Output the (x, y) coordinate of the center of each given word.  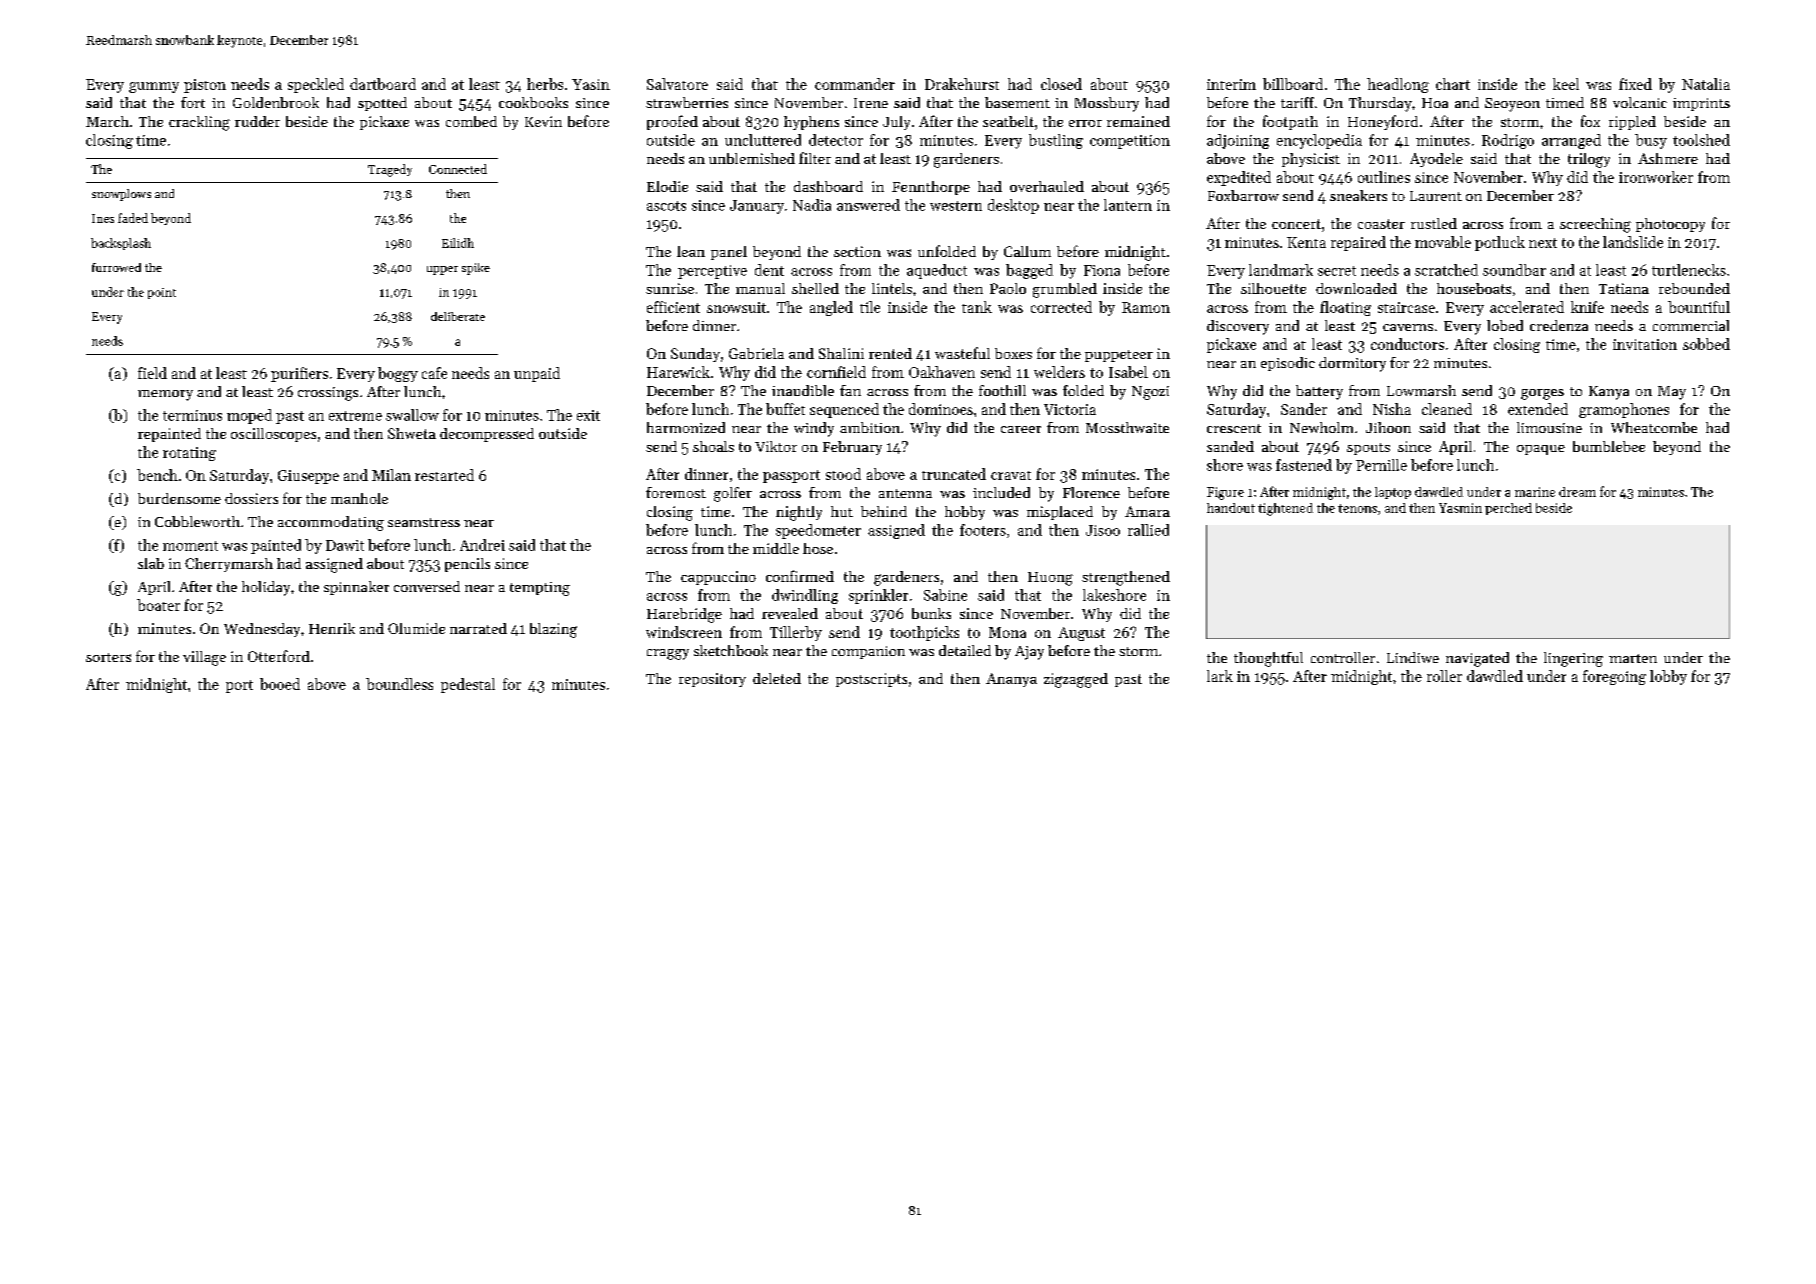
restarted (444, 475)
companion (868, 652)
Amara (1147, 511)
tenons (1357, 508)
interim (1231, 84)
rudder (257, 121)
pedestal (468, 685)
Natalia (1706, 84)
